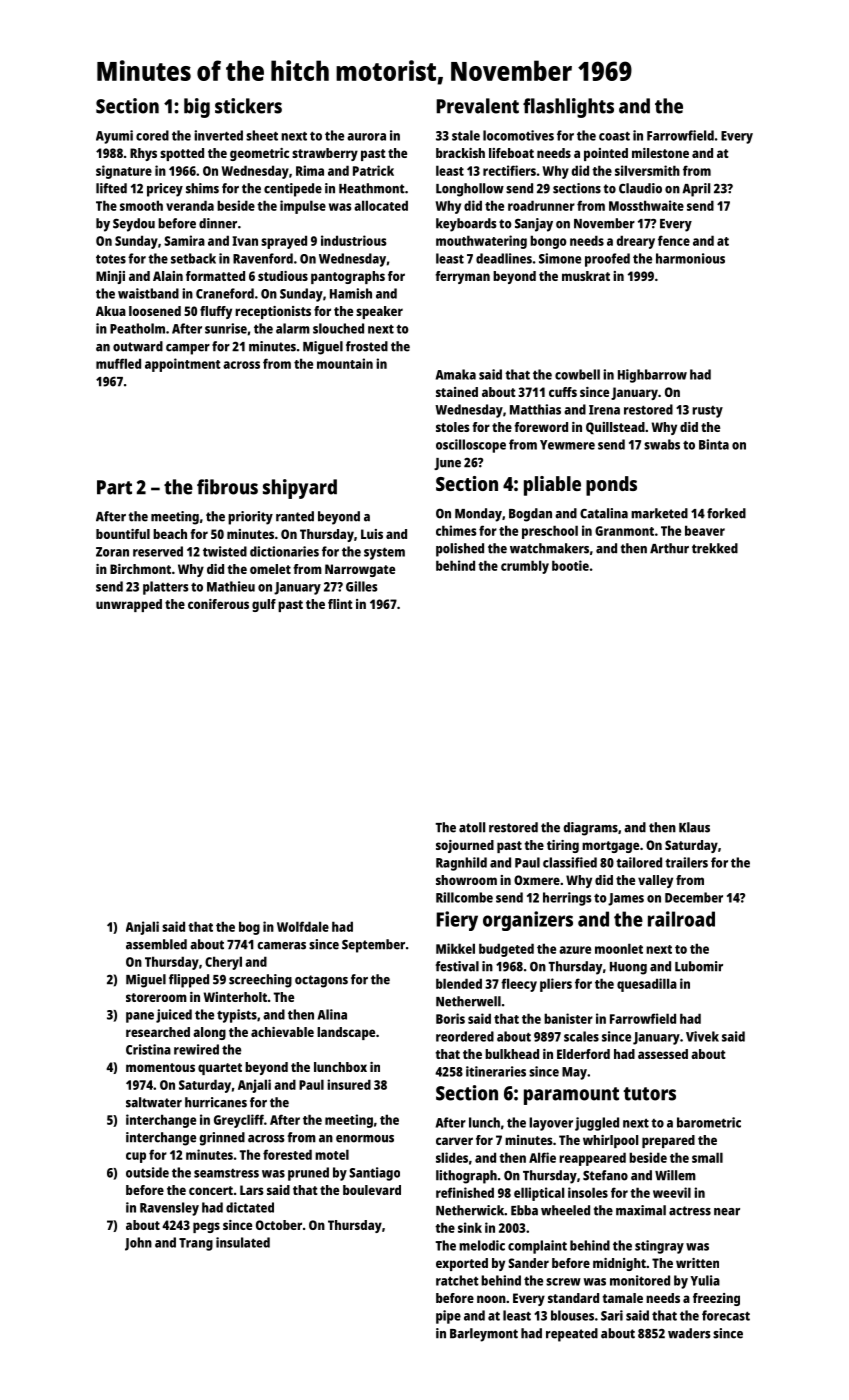 This document has height=1400, width=849. What do you see at coordinates (496, 1071) in the document?
I see `itineraries` at bounding box center [496, 1071].
